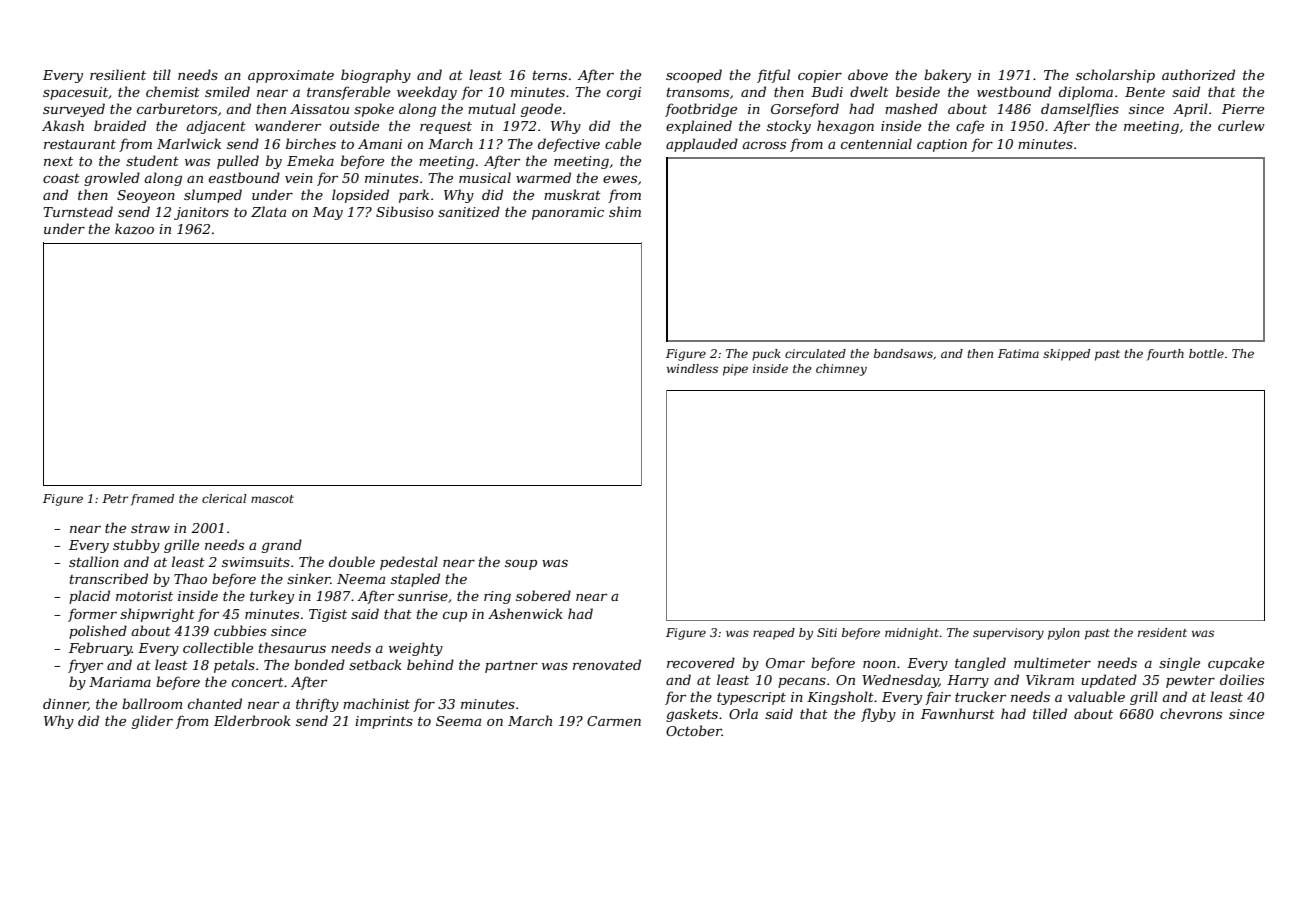 This screenshot has width=1308, height=924. I want to click on setback, so click(375, 664).
